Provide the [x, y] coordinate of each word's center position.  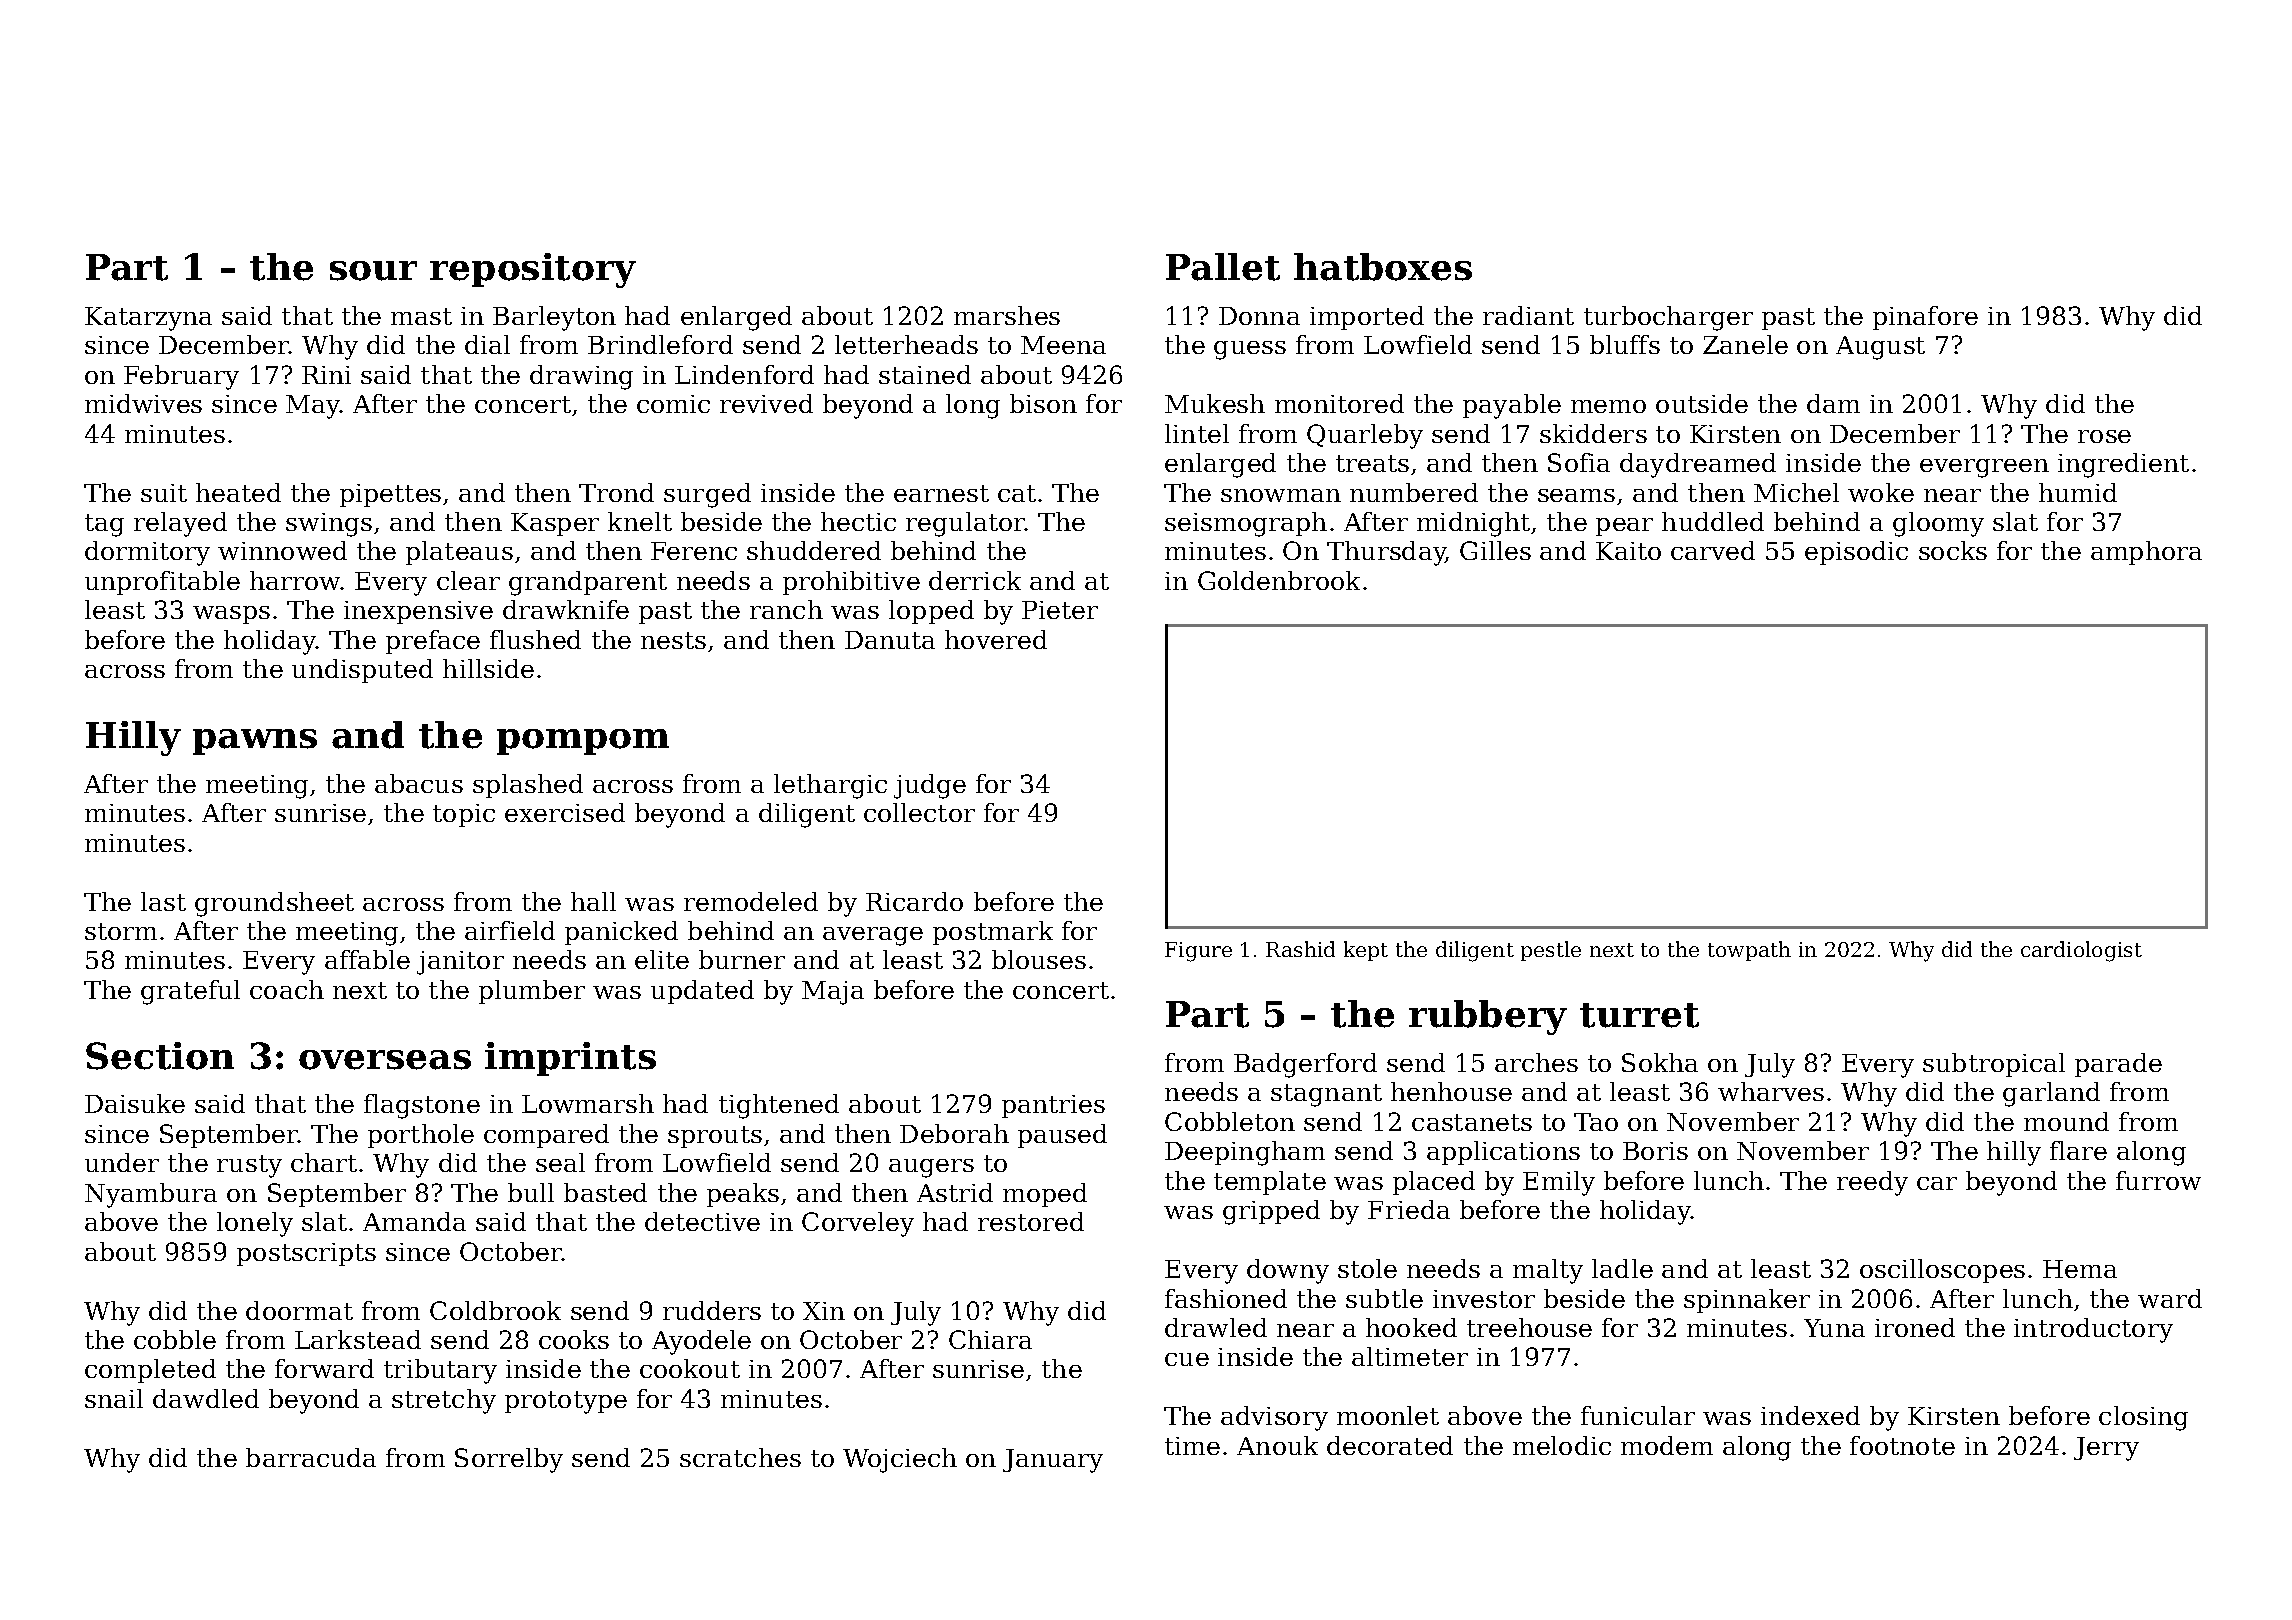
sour [373, 271]
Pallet [1223, 267]
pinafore [1925, 318]
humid [2078, 492]
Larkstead [358, 1339]
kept [1366, 951]
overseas [385, 1060]
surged [707, 495]
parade [2118, 1065]
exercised [565, 812]
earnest [941, 493]
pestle [1551, 951]
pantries [1053, 1106]
